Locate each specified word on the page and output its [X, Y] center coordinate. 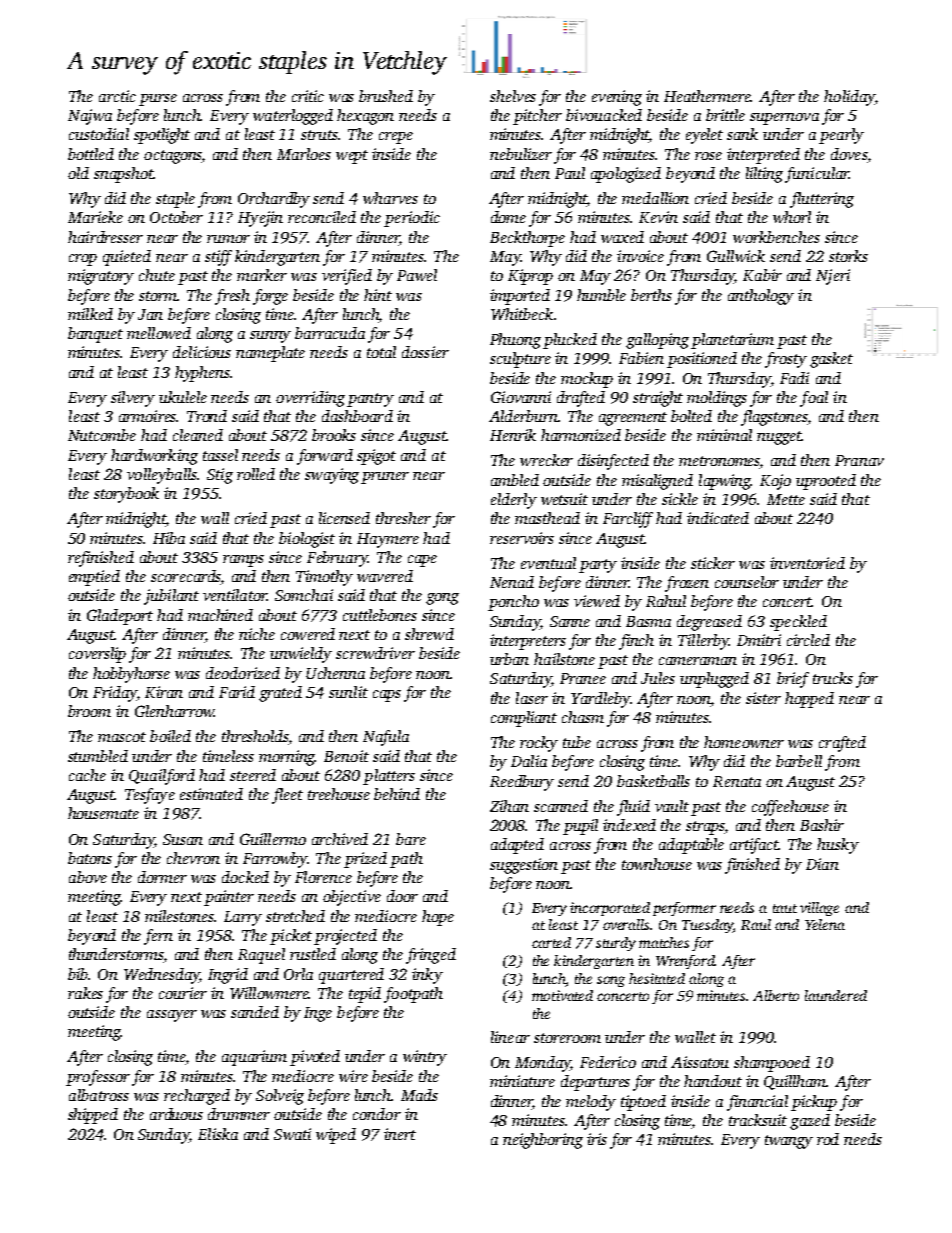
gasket [831, 360]
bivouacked [604, 115]
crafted [842, 744]
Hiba [169, 538]
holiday [849, 98]
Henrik [513, 435]
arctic [117, 96]
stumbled [98, 756]
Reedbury [522, 783]
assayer [172, 1016]
